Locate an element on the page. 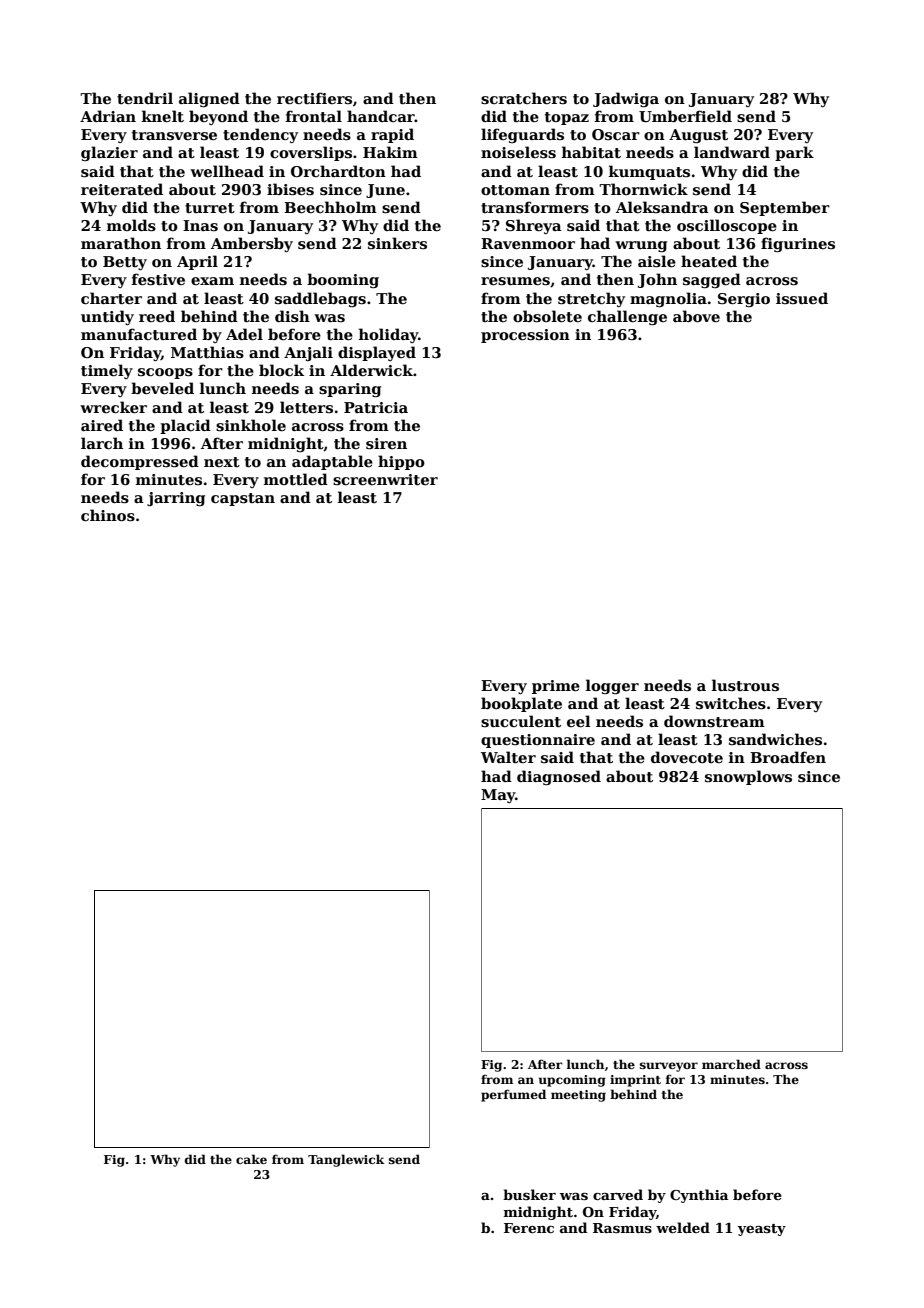 The height and width of the document is (1308, 924). snowplows is located at coordinates (748, 777).
